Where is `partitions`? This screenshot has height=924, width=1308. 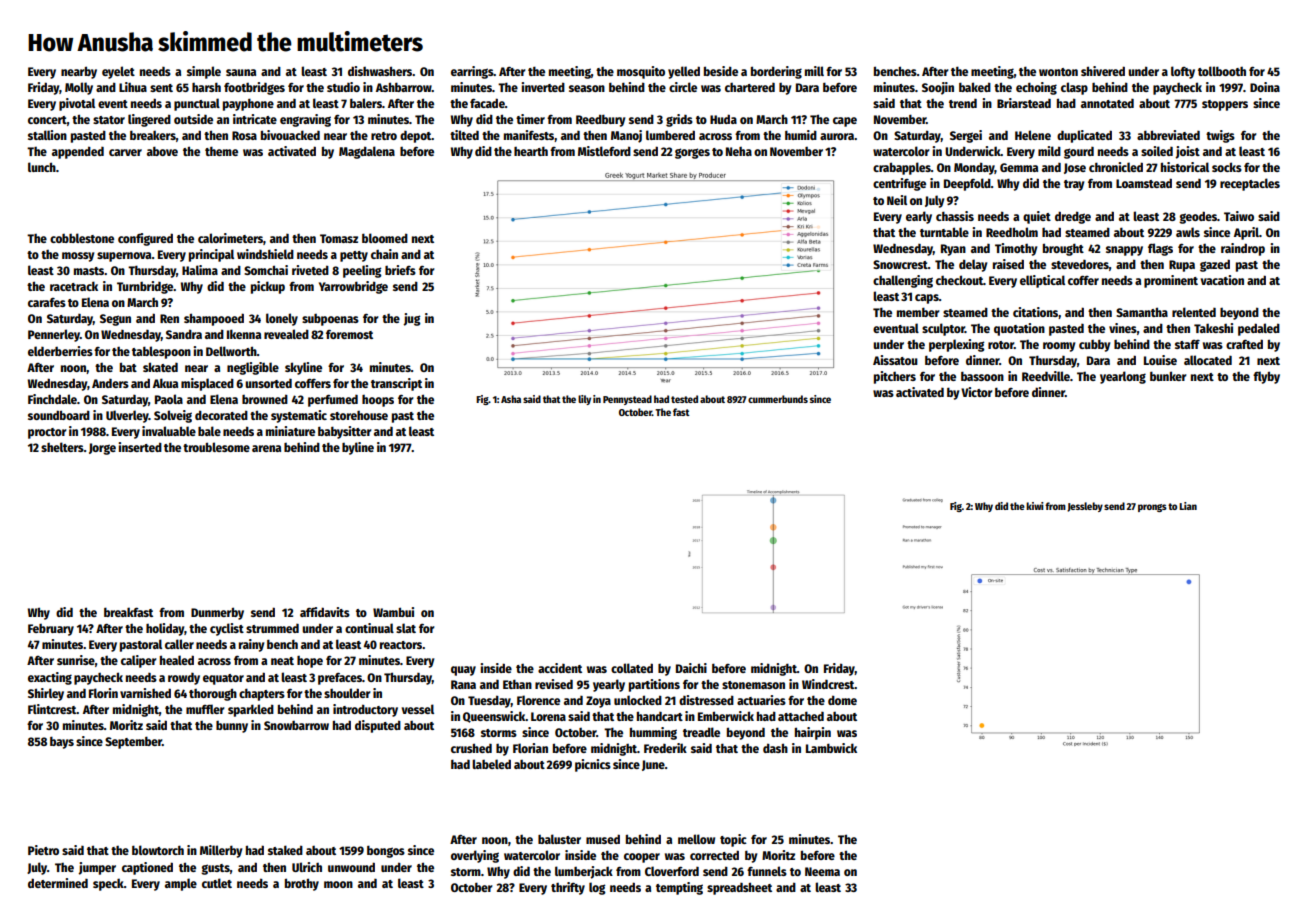 partitions is located at coordinates (654, 685).
